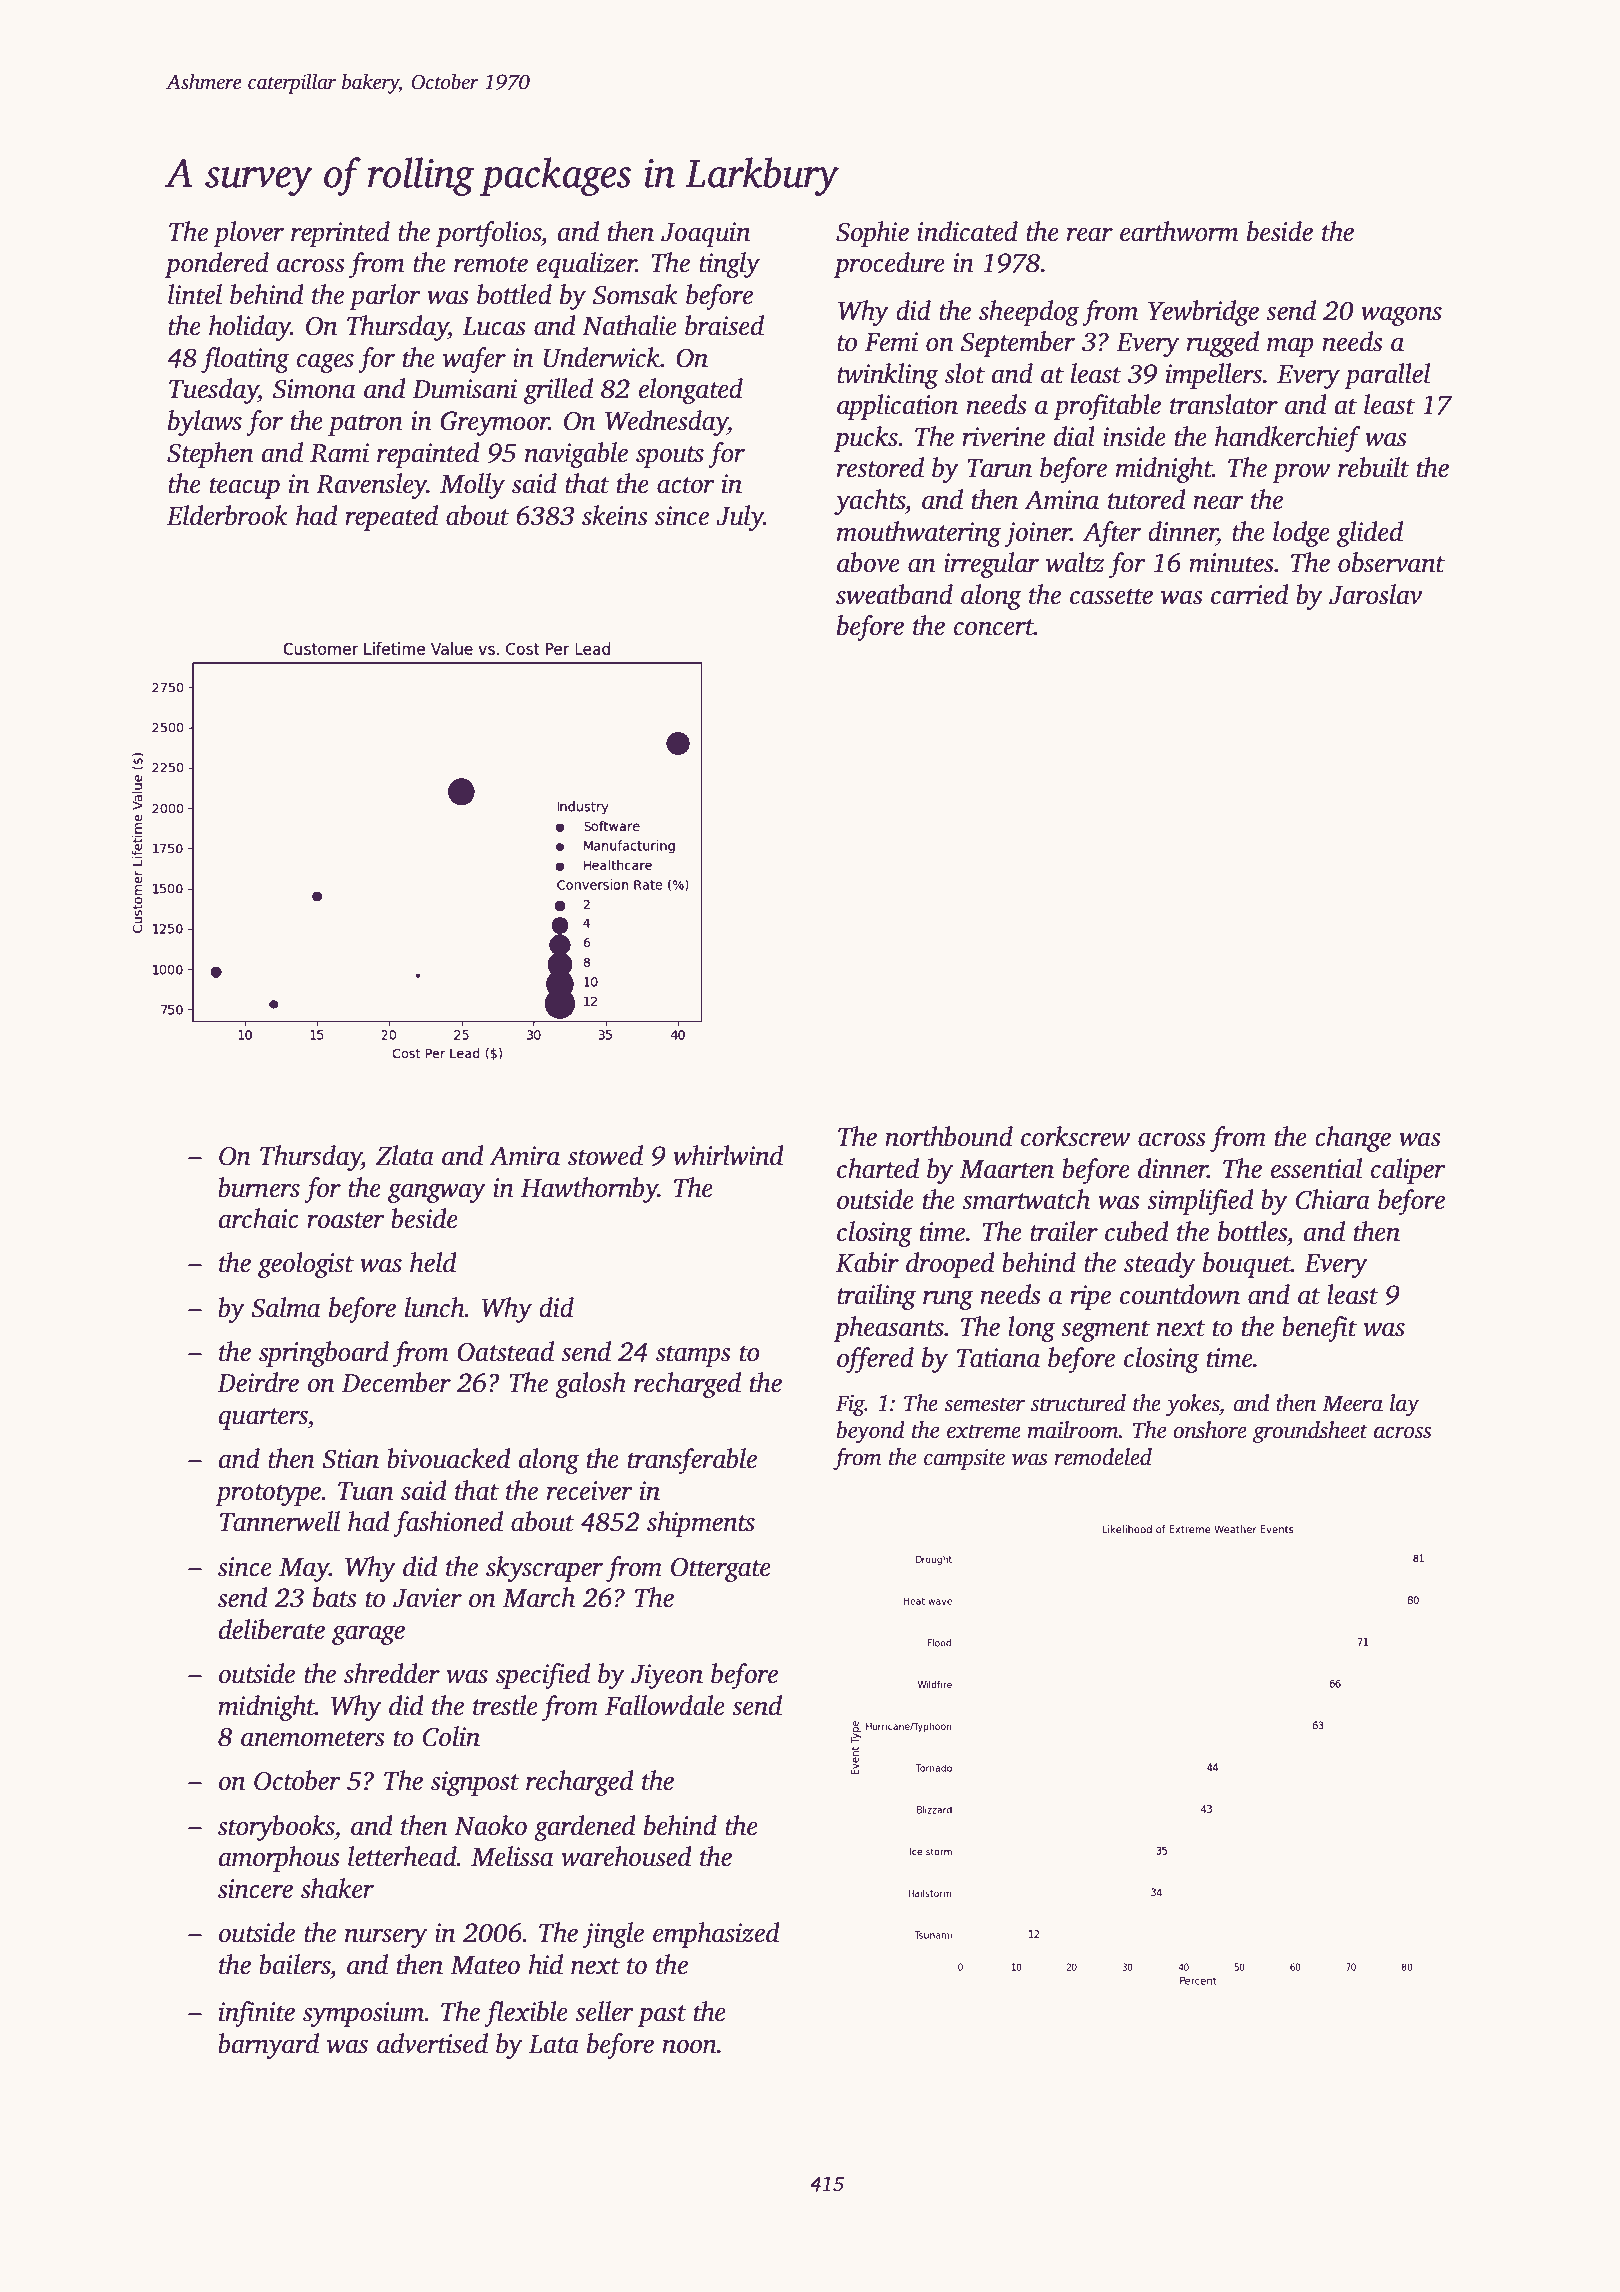 This screenshot has height=2292, width=1620. Describe the element at coordinates (391, 518) in the screenshot. I see `repeated` at that location.
